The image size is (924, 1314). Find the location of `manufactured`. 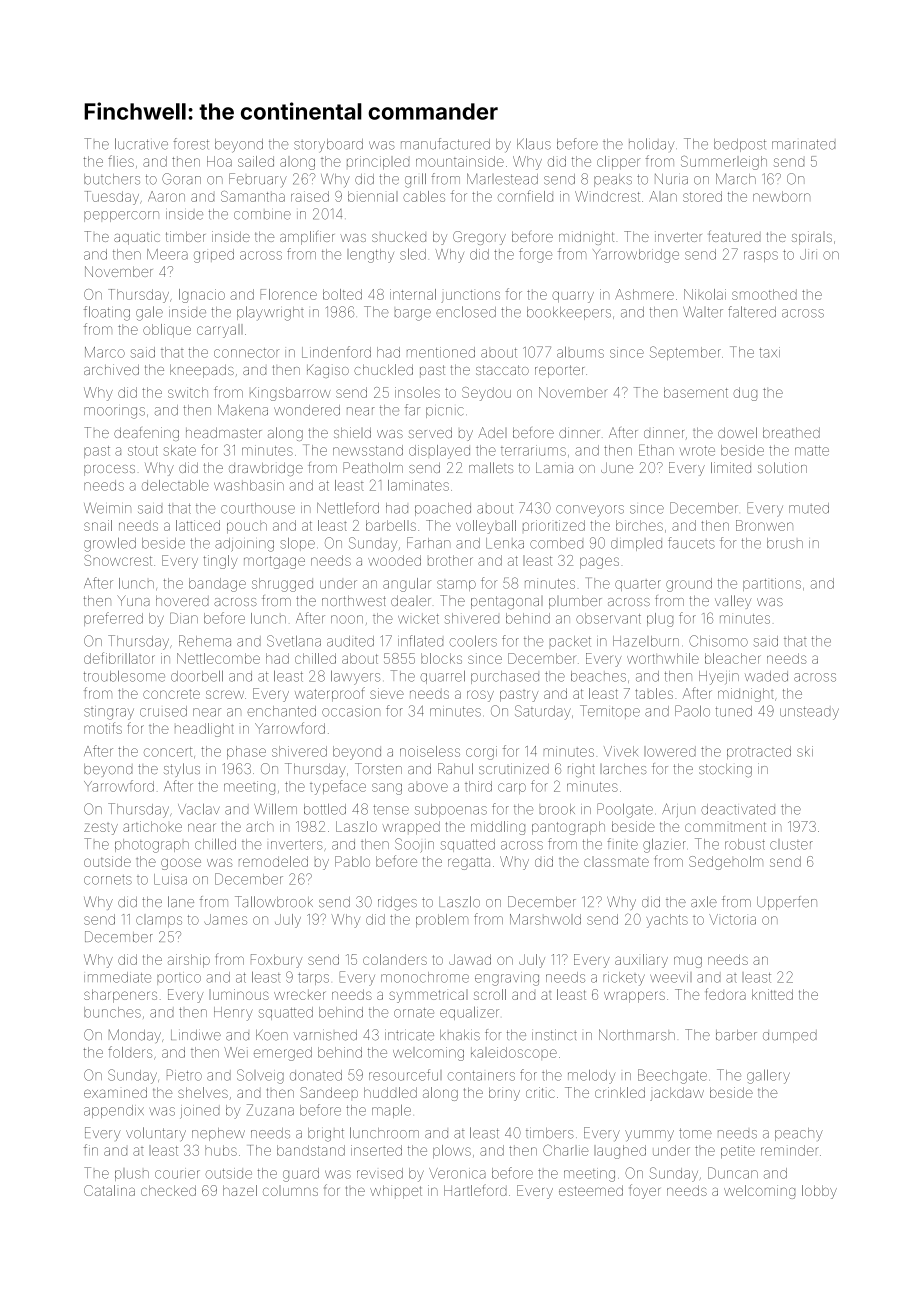

manufactured is located at coordinates (445, 144).
